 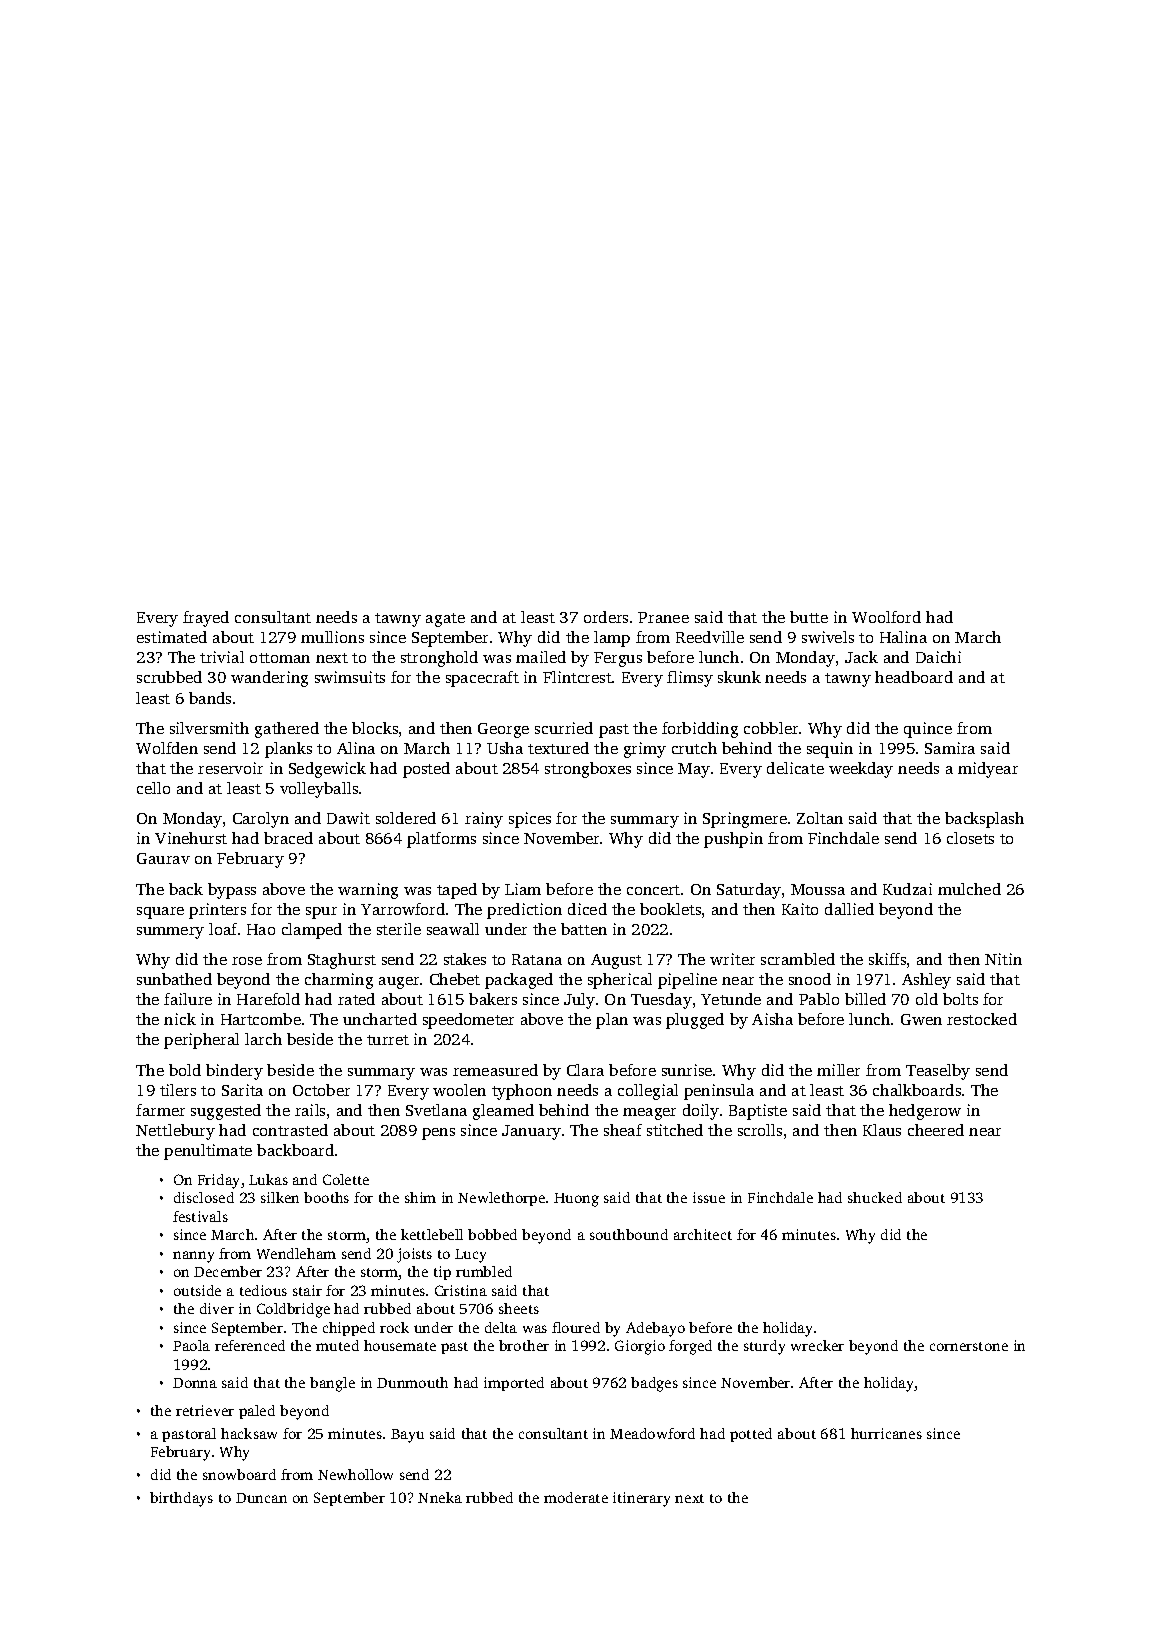 What do you see at coordinates (459, 1090) in the screenshot?
I see `woolen` at bounding box center [459, 1090].
